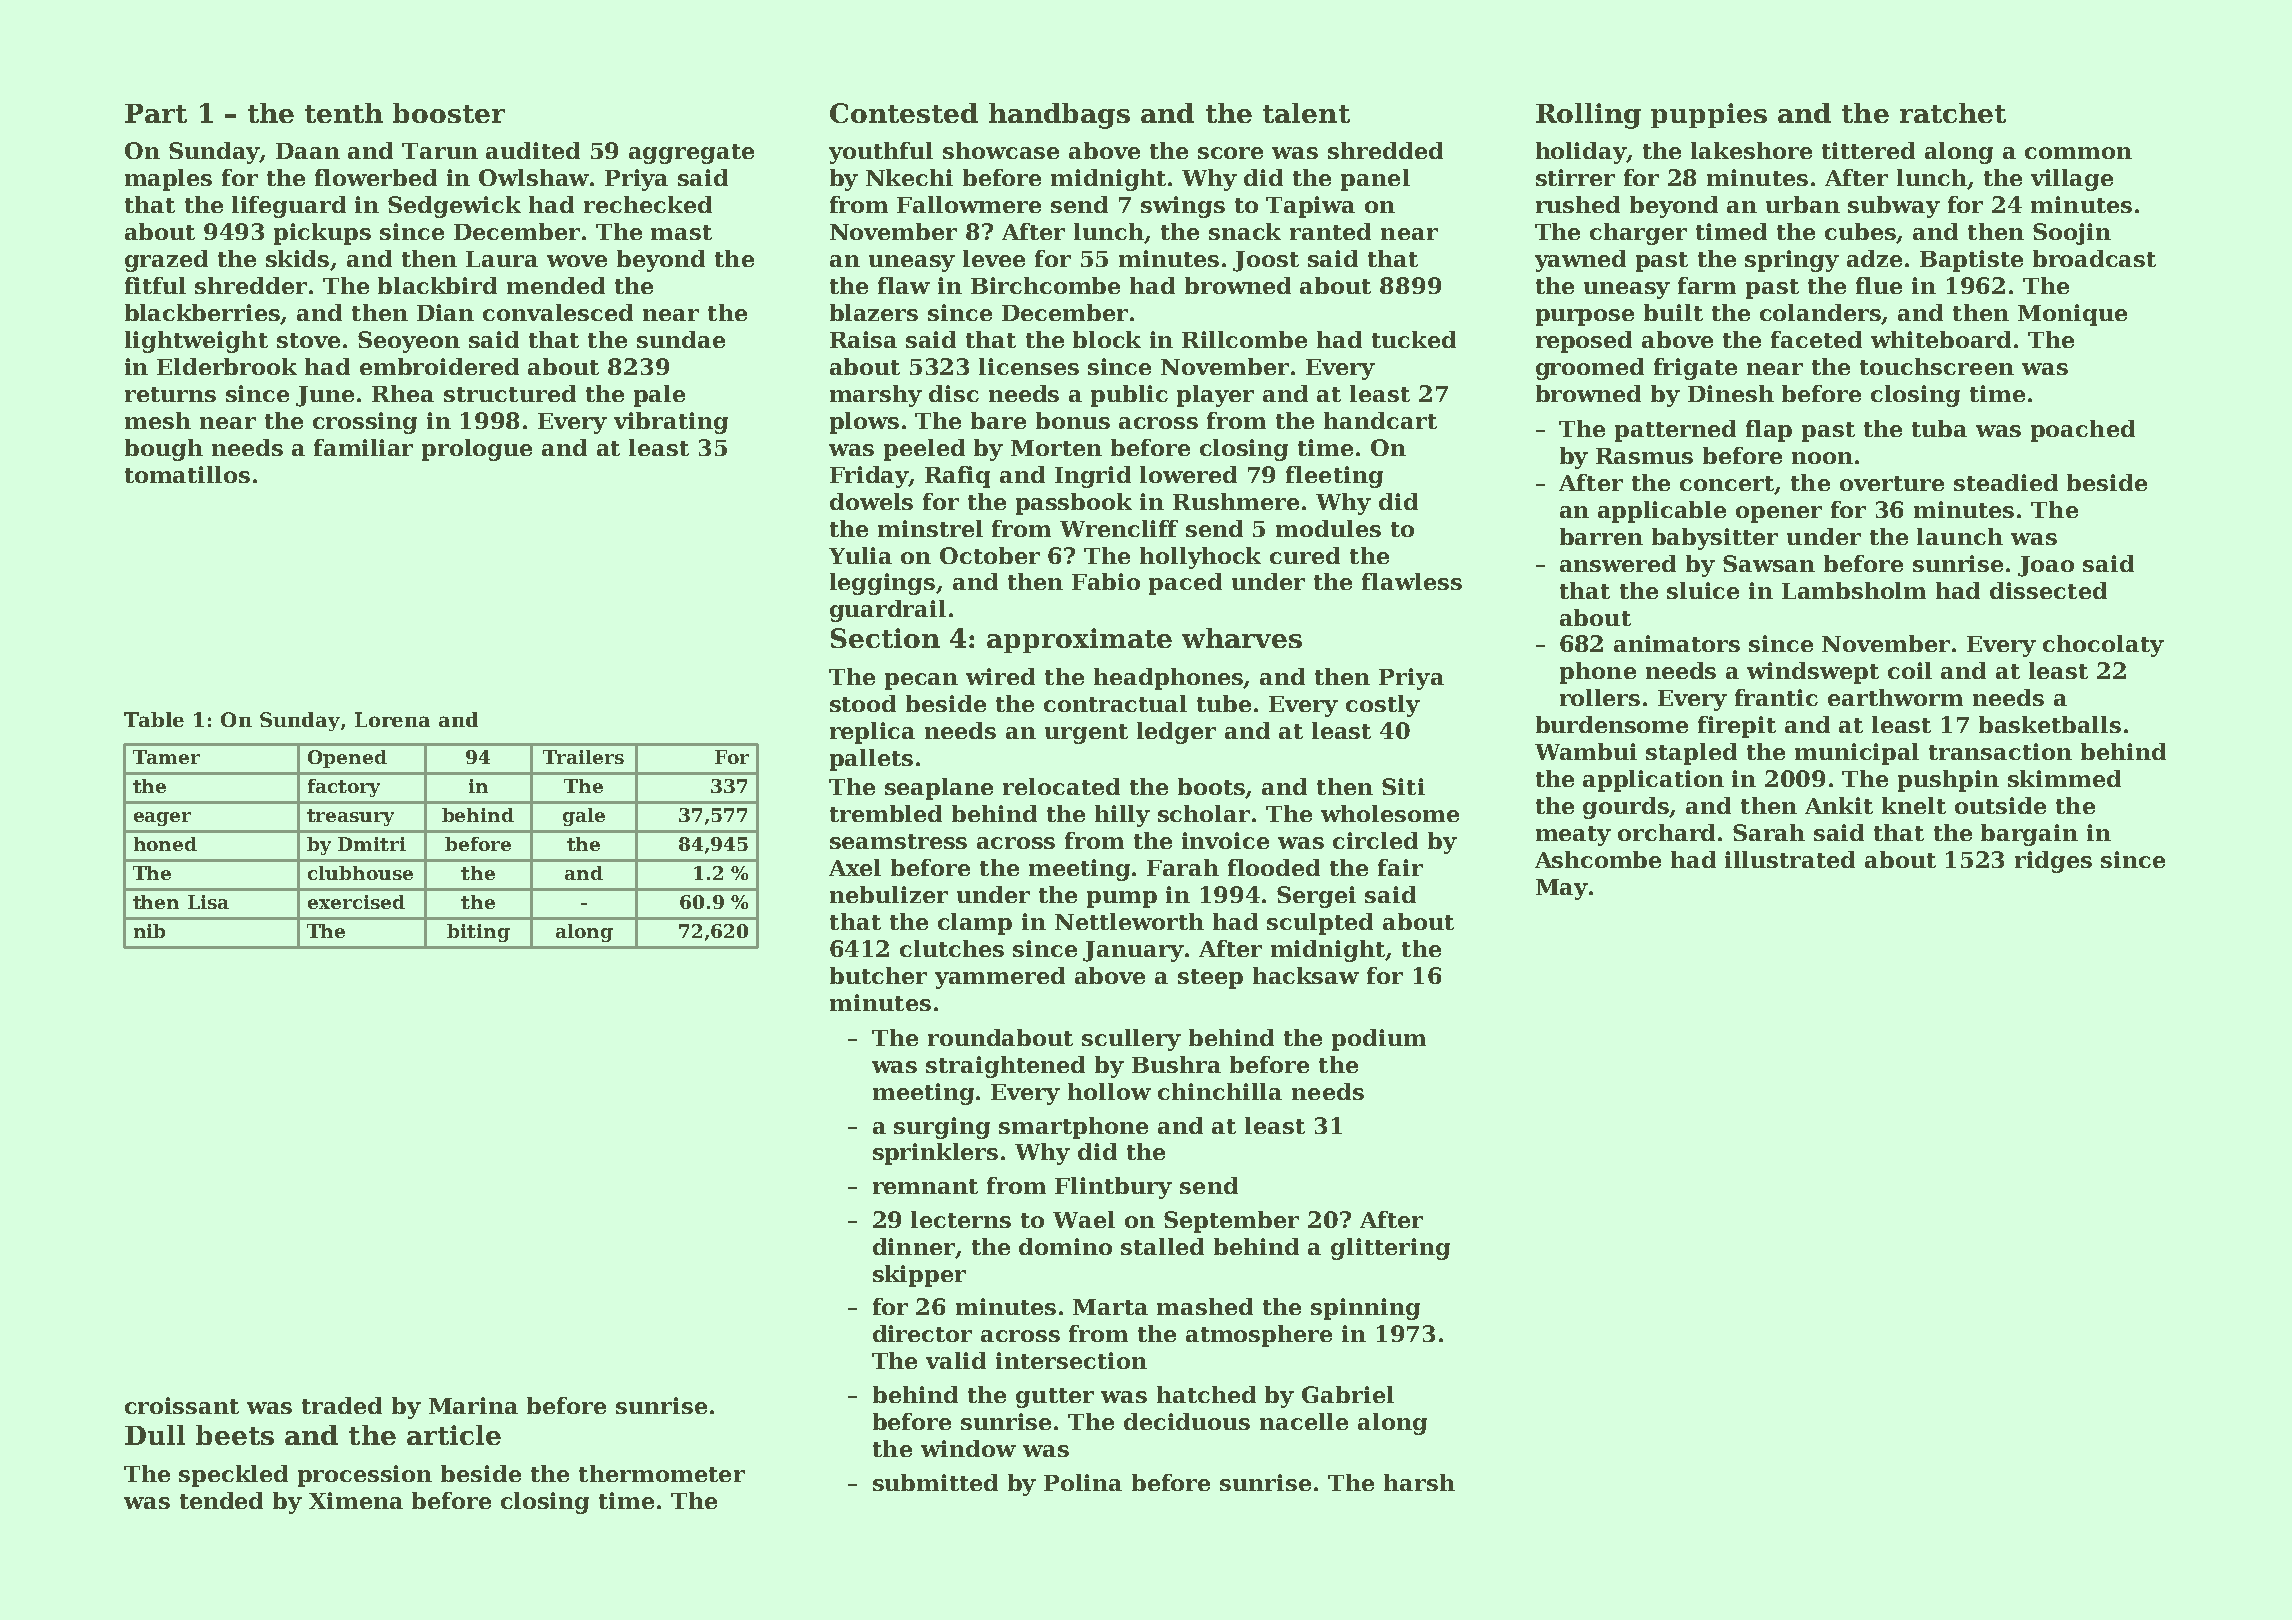  Describe the element at coordinates (930, 528) in the screenshot. I see `minstrel` at that location.
